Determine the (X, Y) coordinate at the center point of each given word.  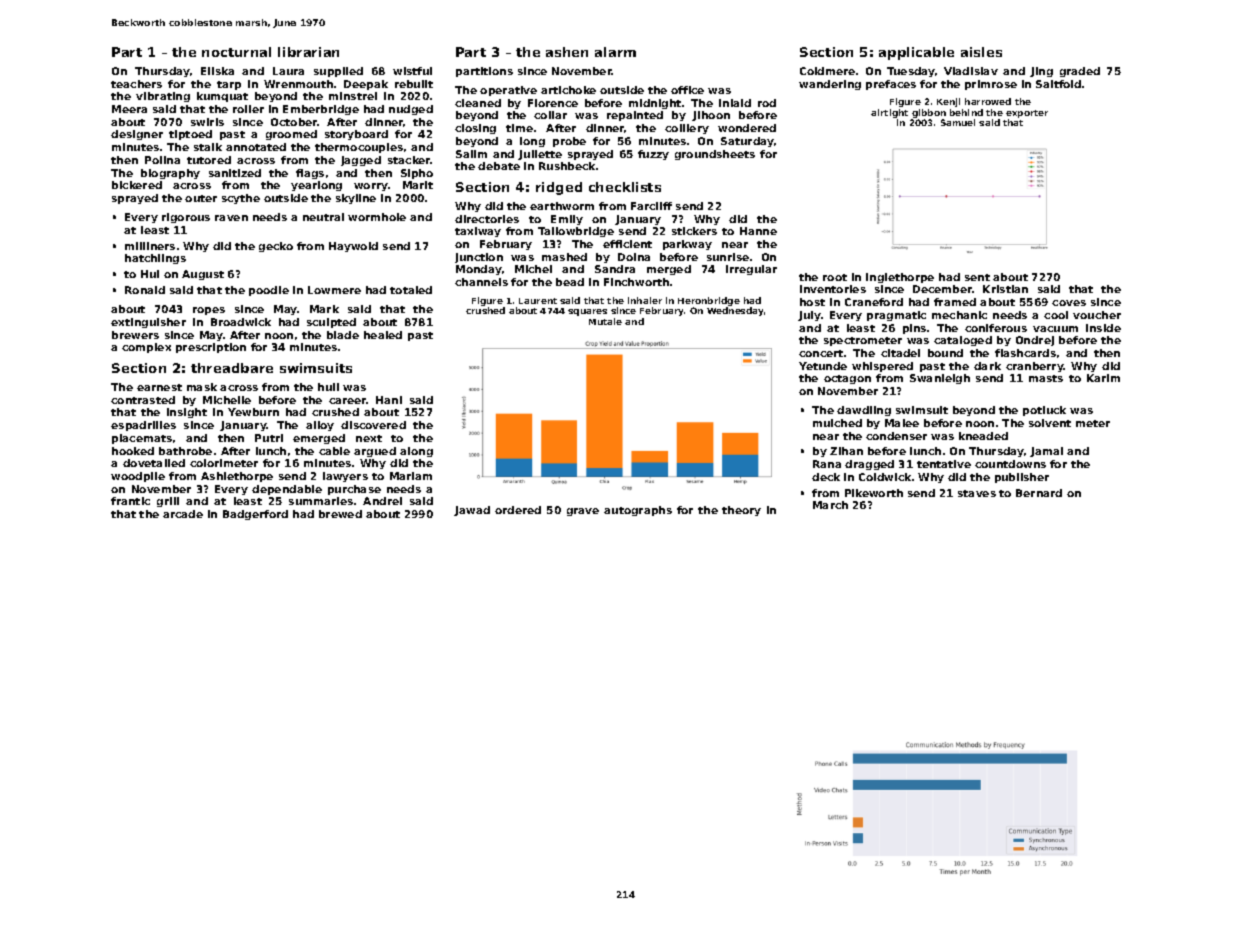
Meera (129, 109)
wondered (747, 128)
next (369, 438)
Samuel (958, 122)
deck (826, 477)
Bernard (1039, 493)
